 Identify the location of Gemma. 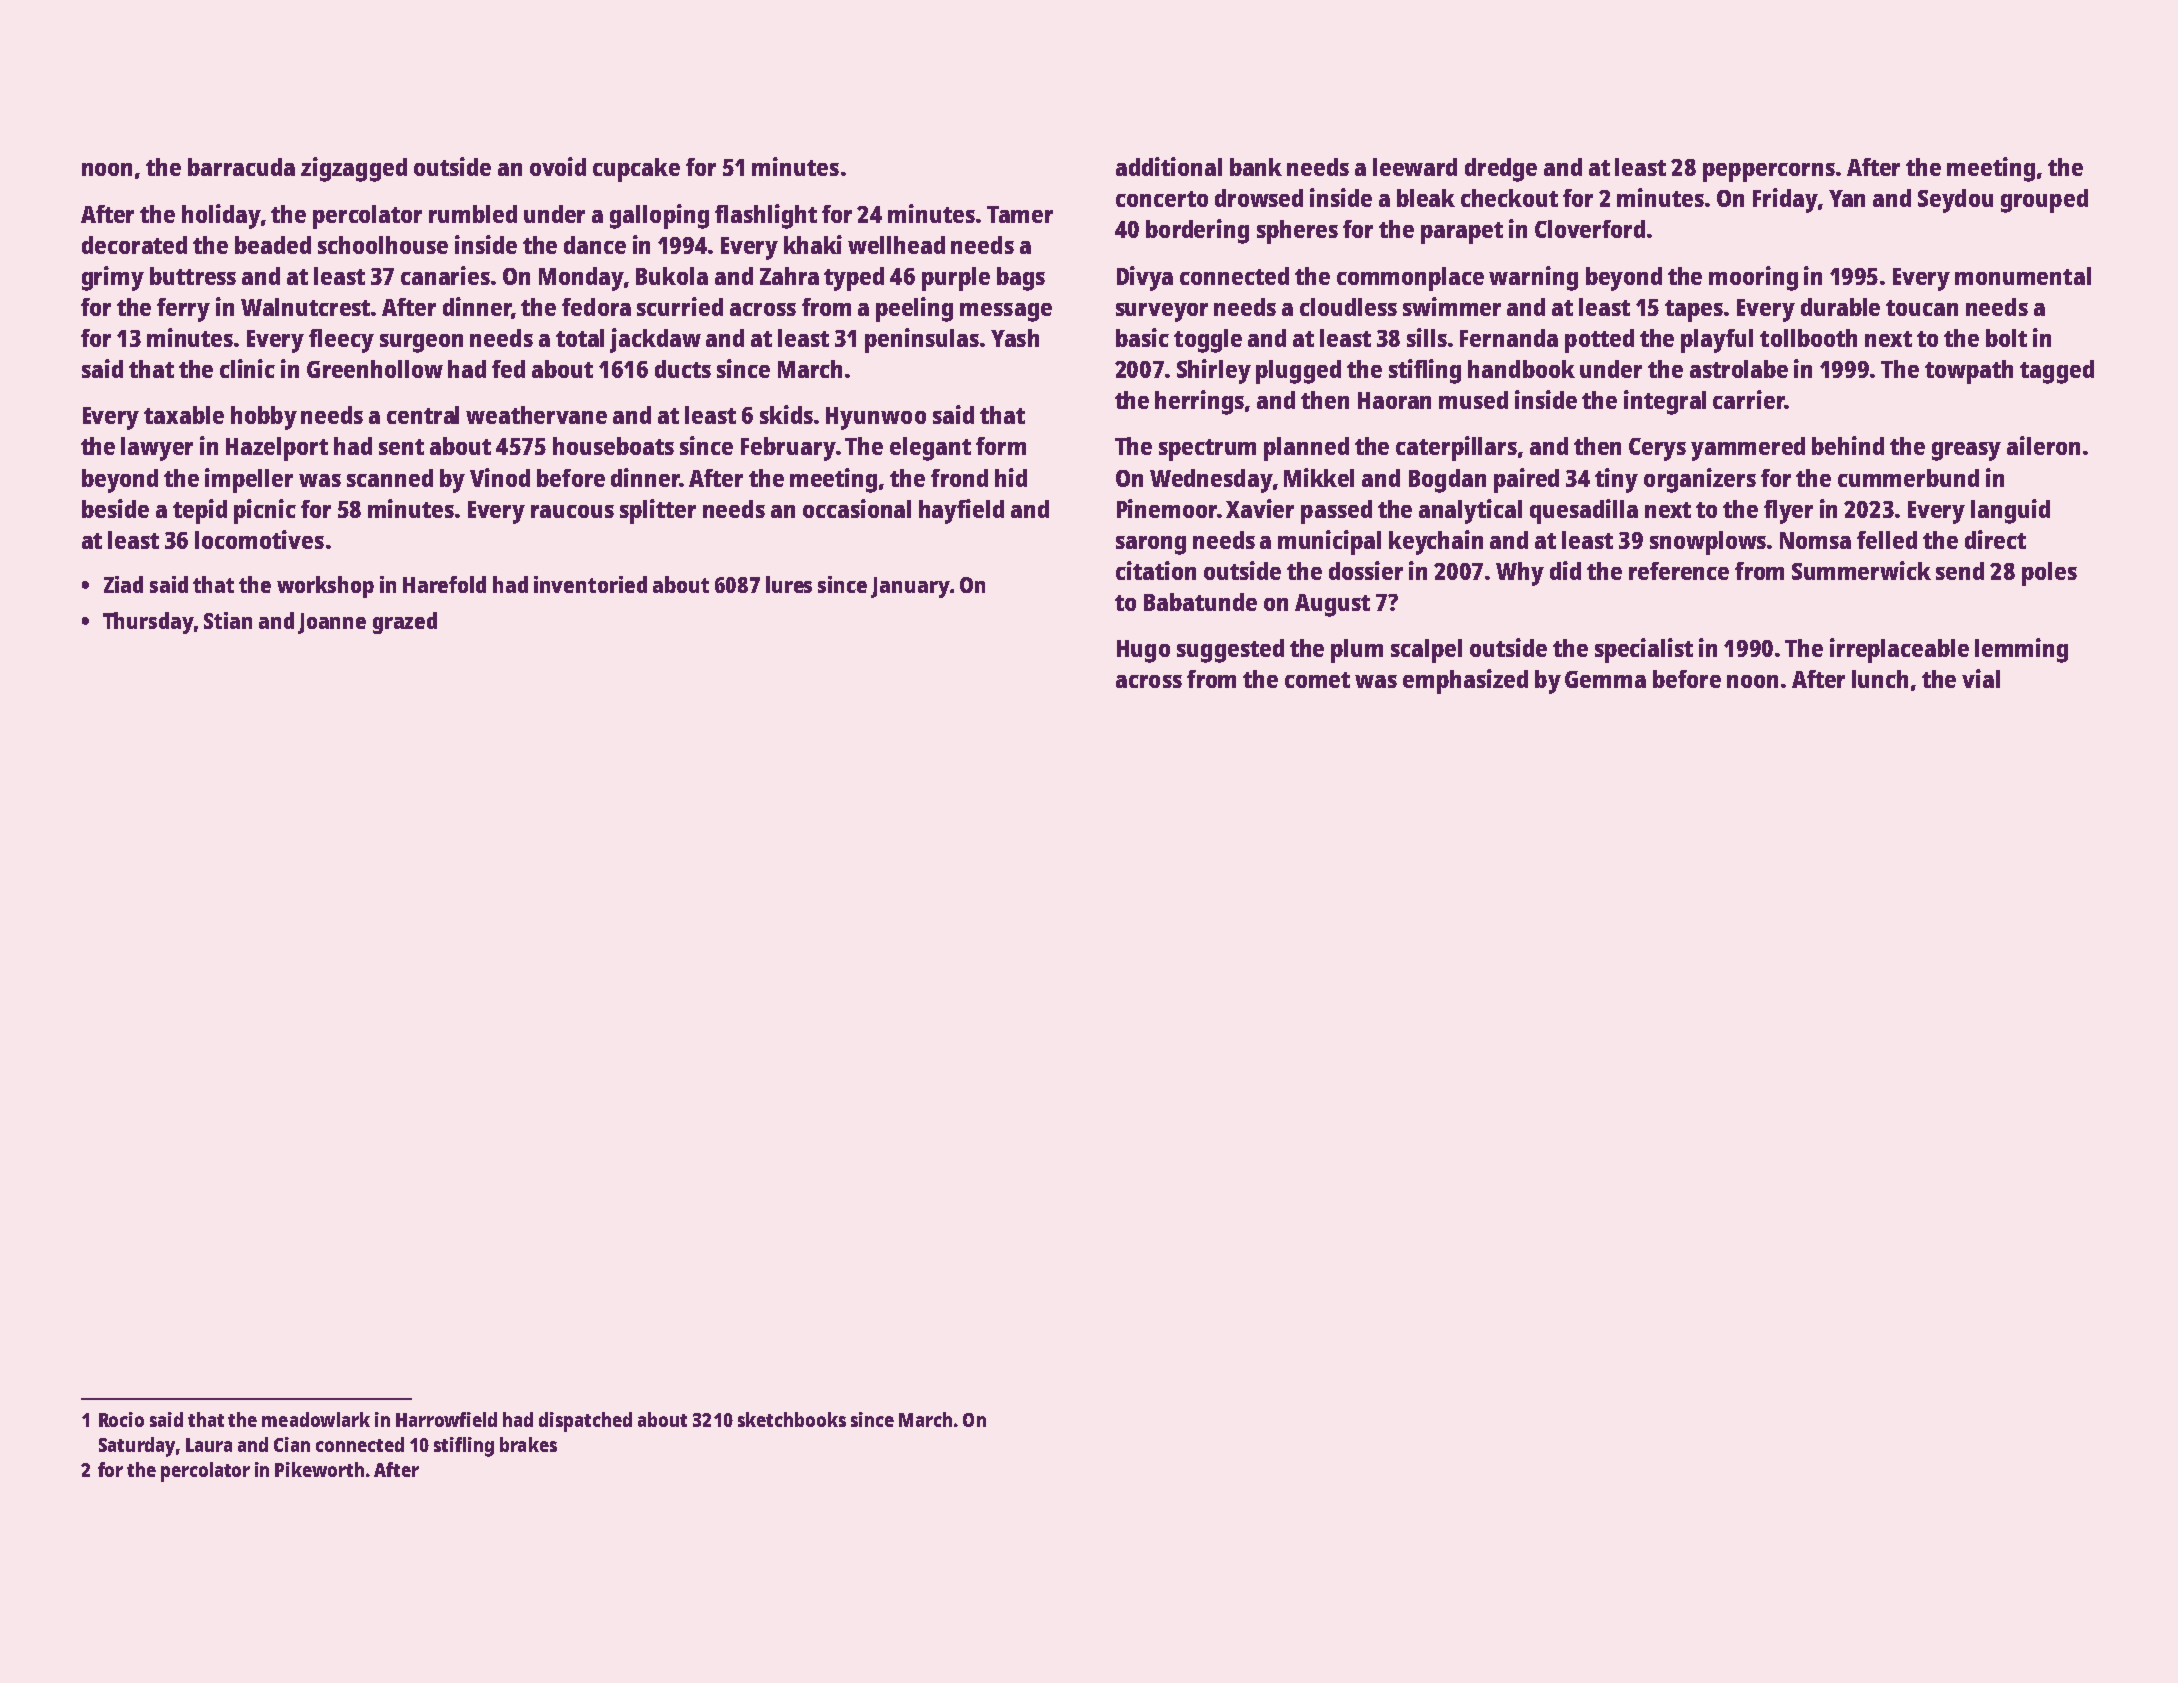
(1605, 679).
